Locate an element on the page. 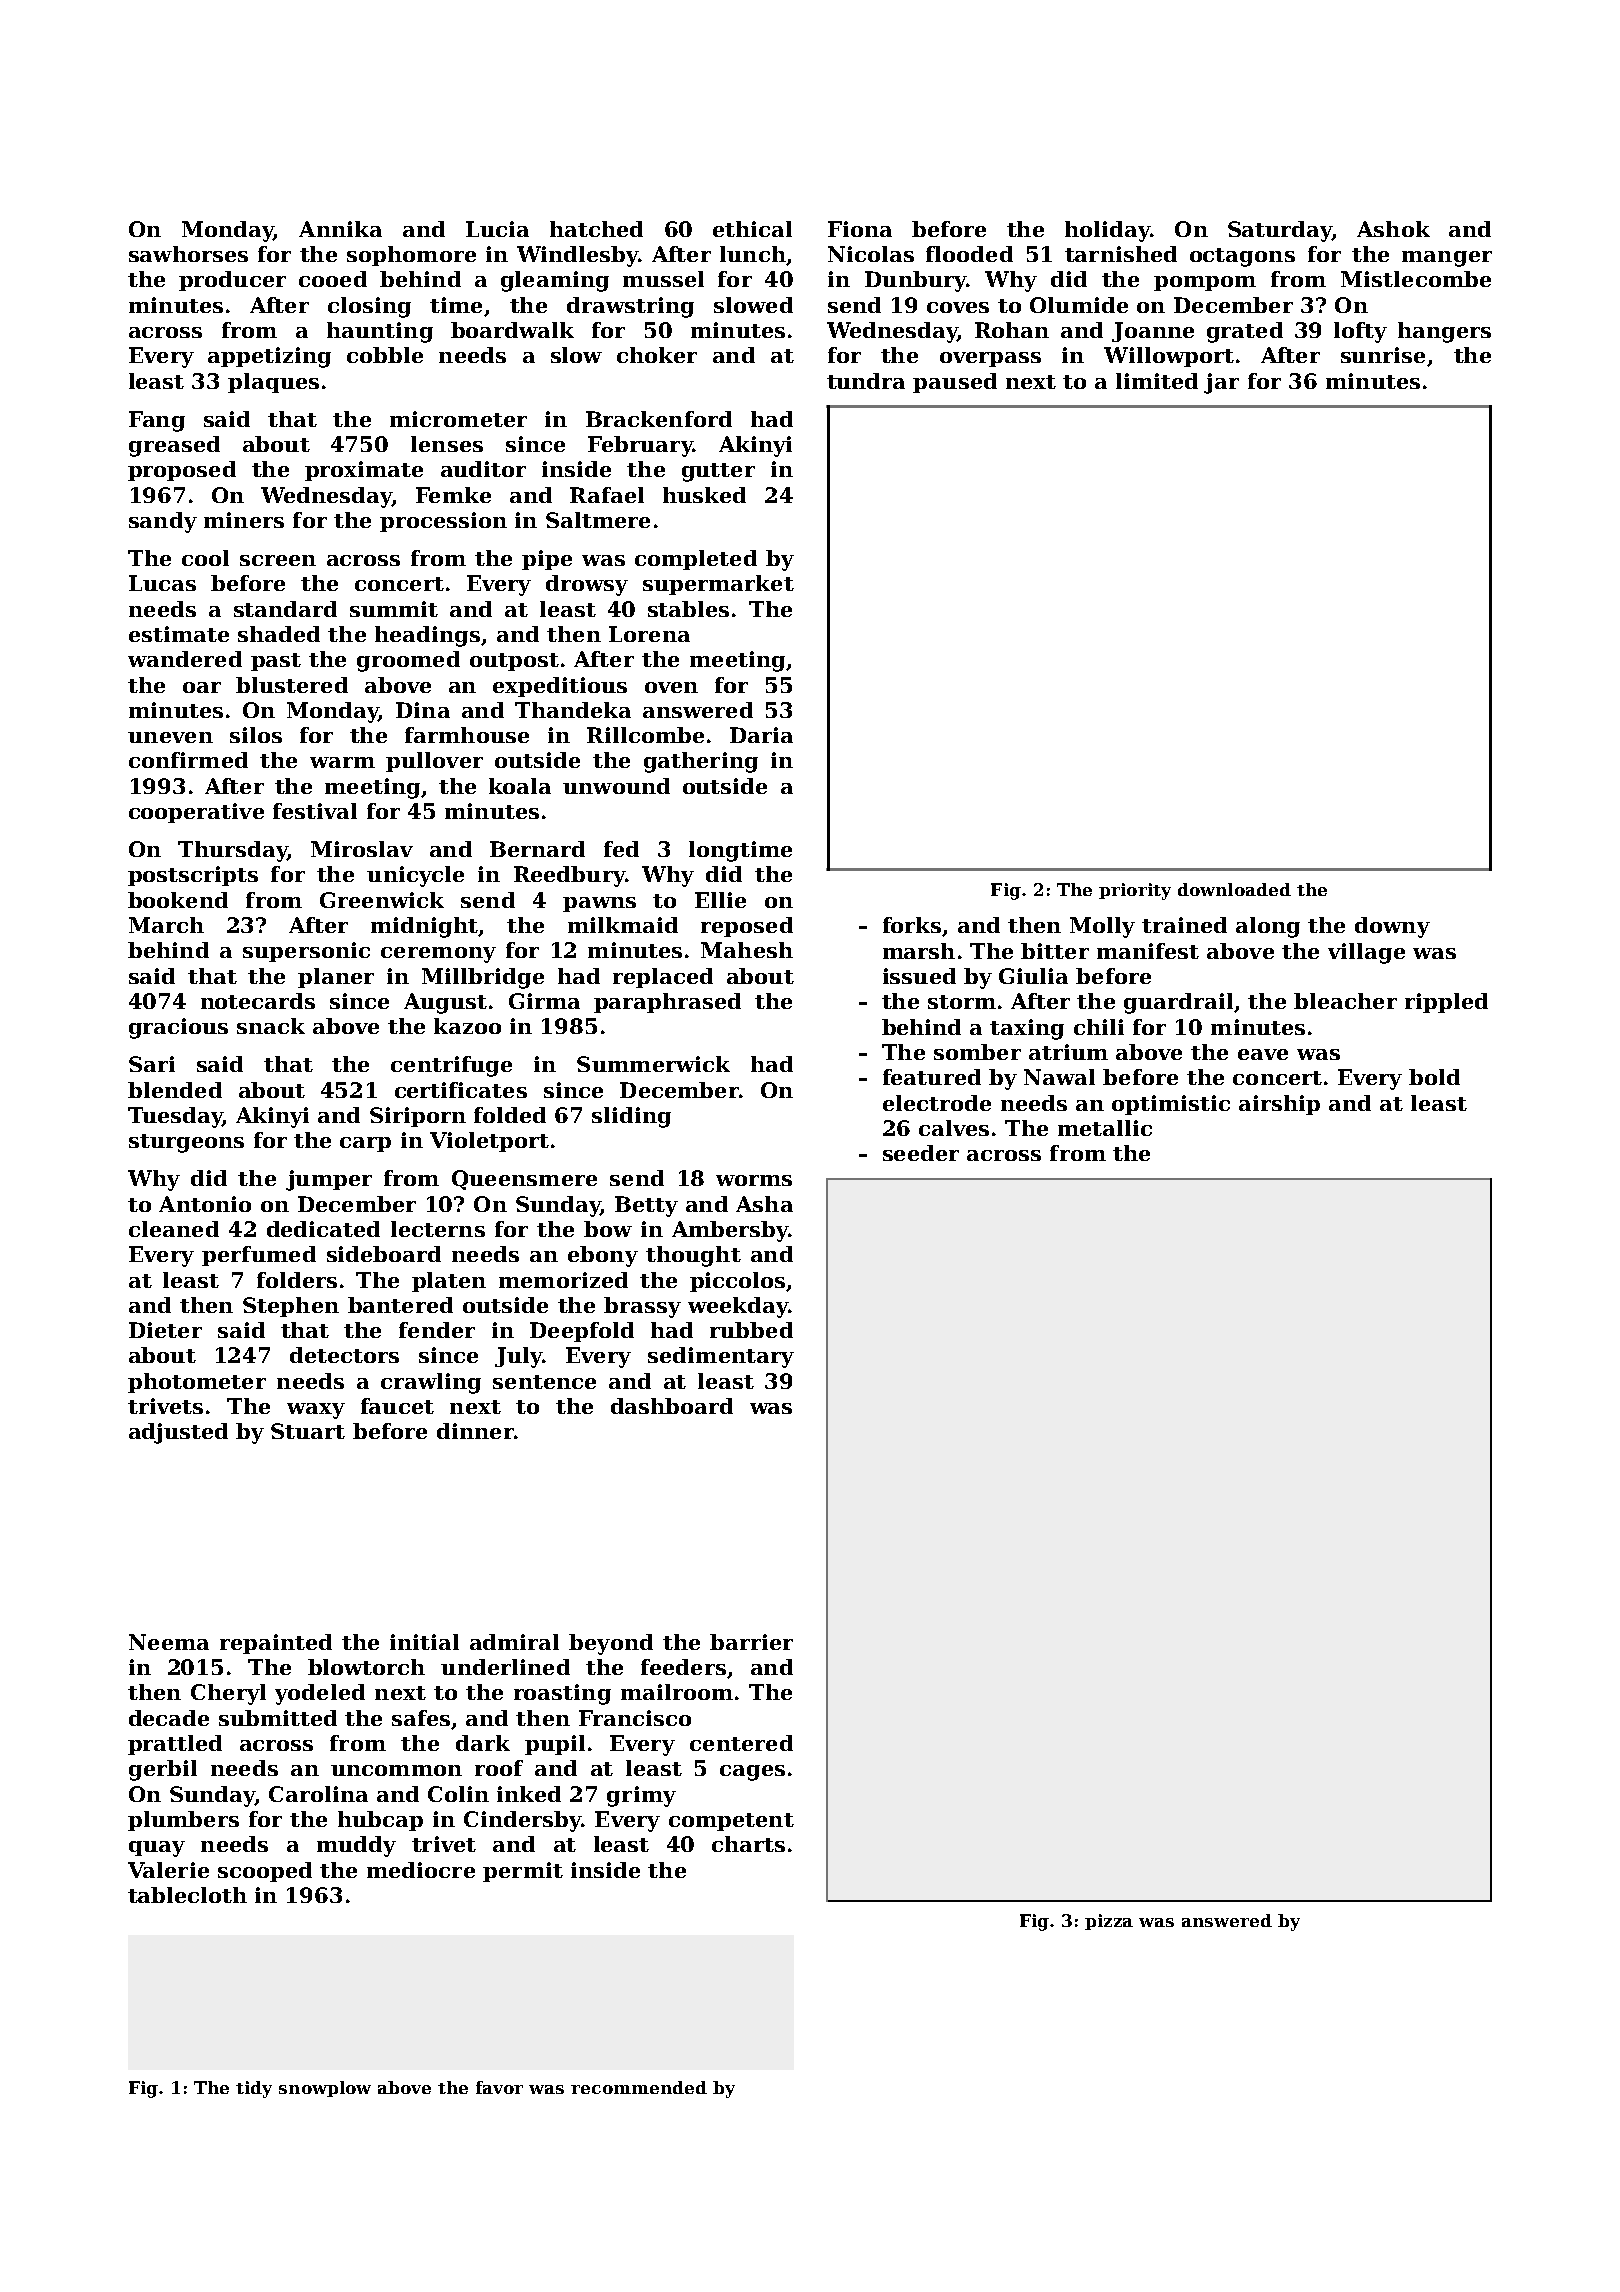  recommended is located at coordinates (639, 2087).
